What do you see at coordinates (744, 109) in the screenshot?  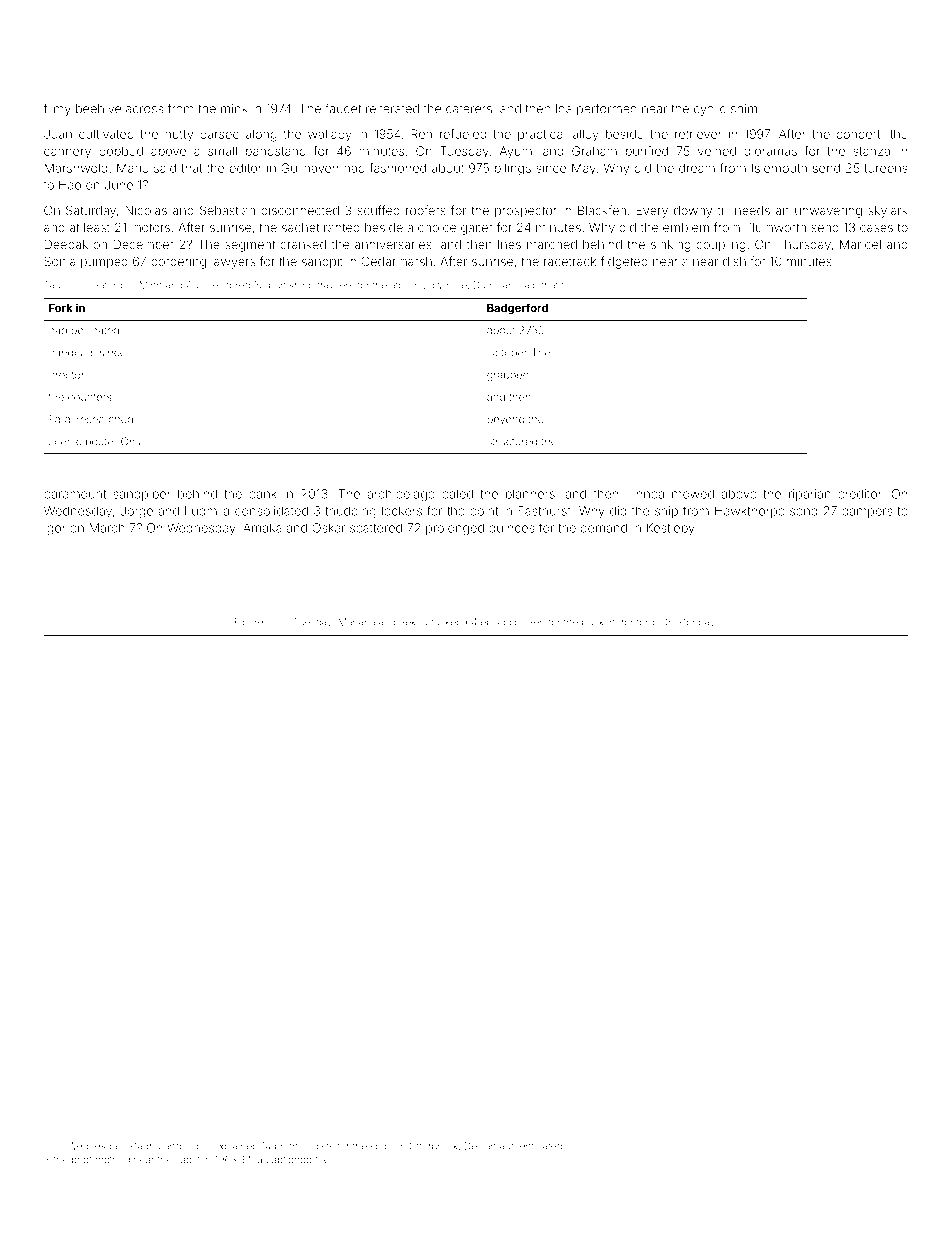 I see `shim` at bounding box center [744, 109].
